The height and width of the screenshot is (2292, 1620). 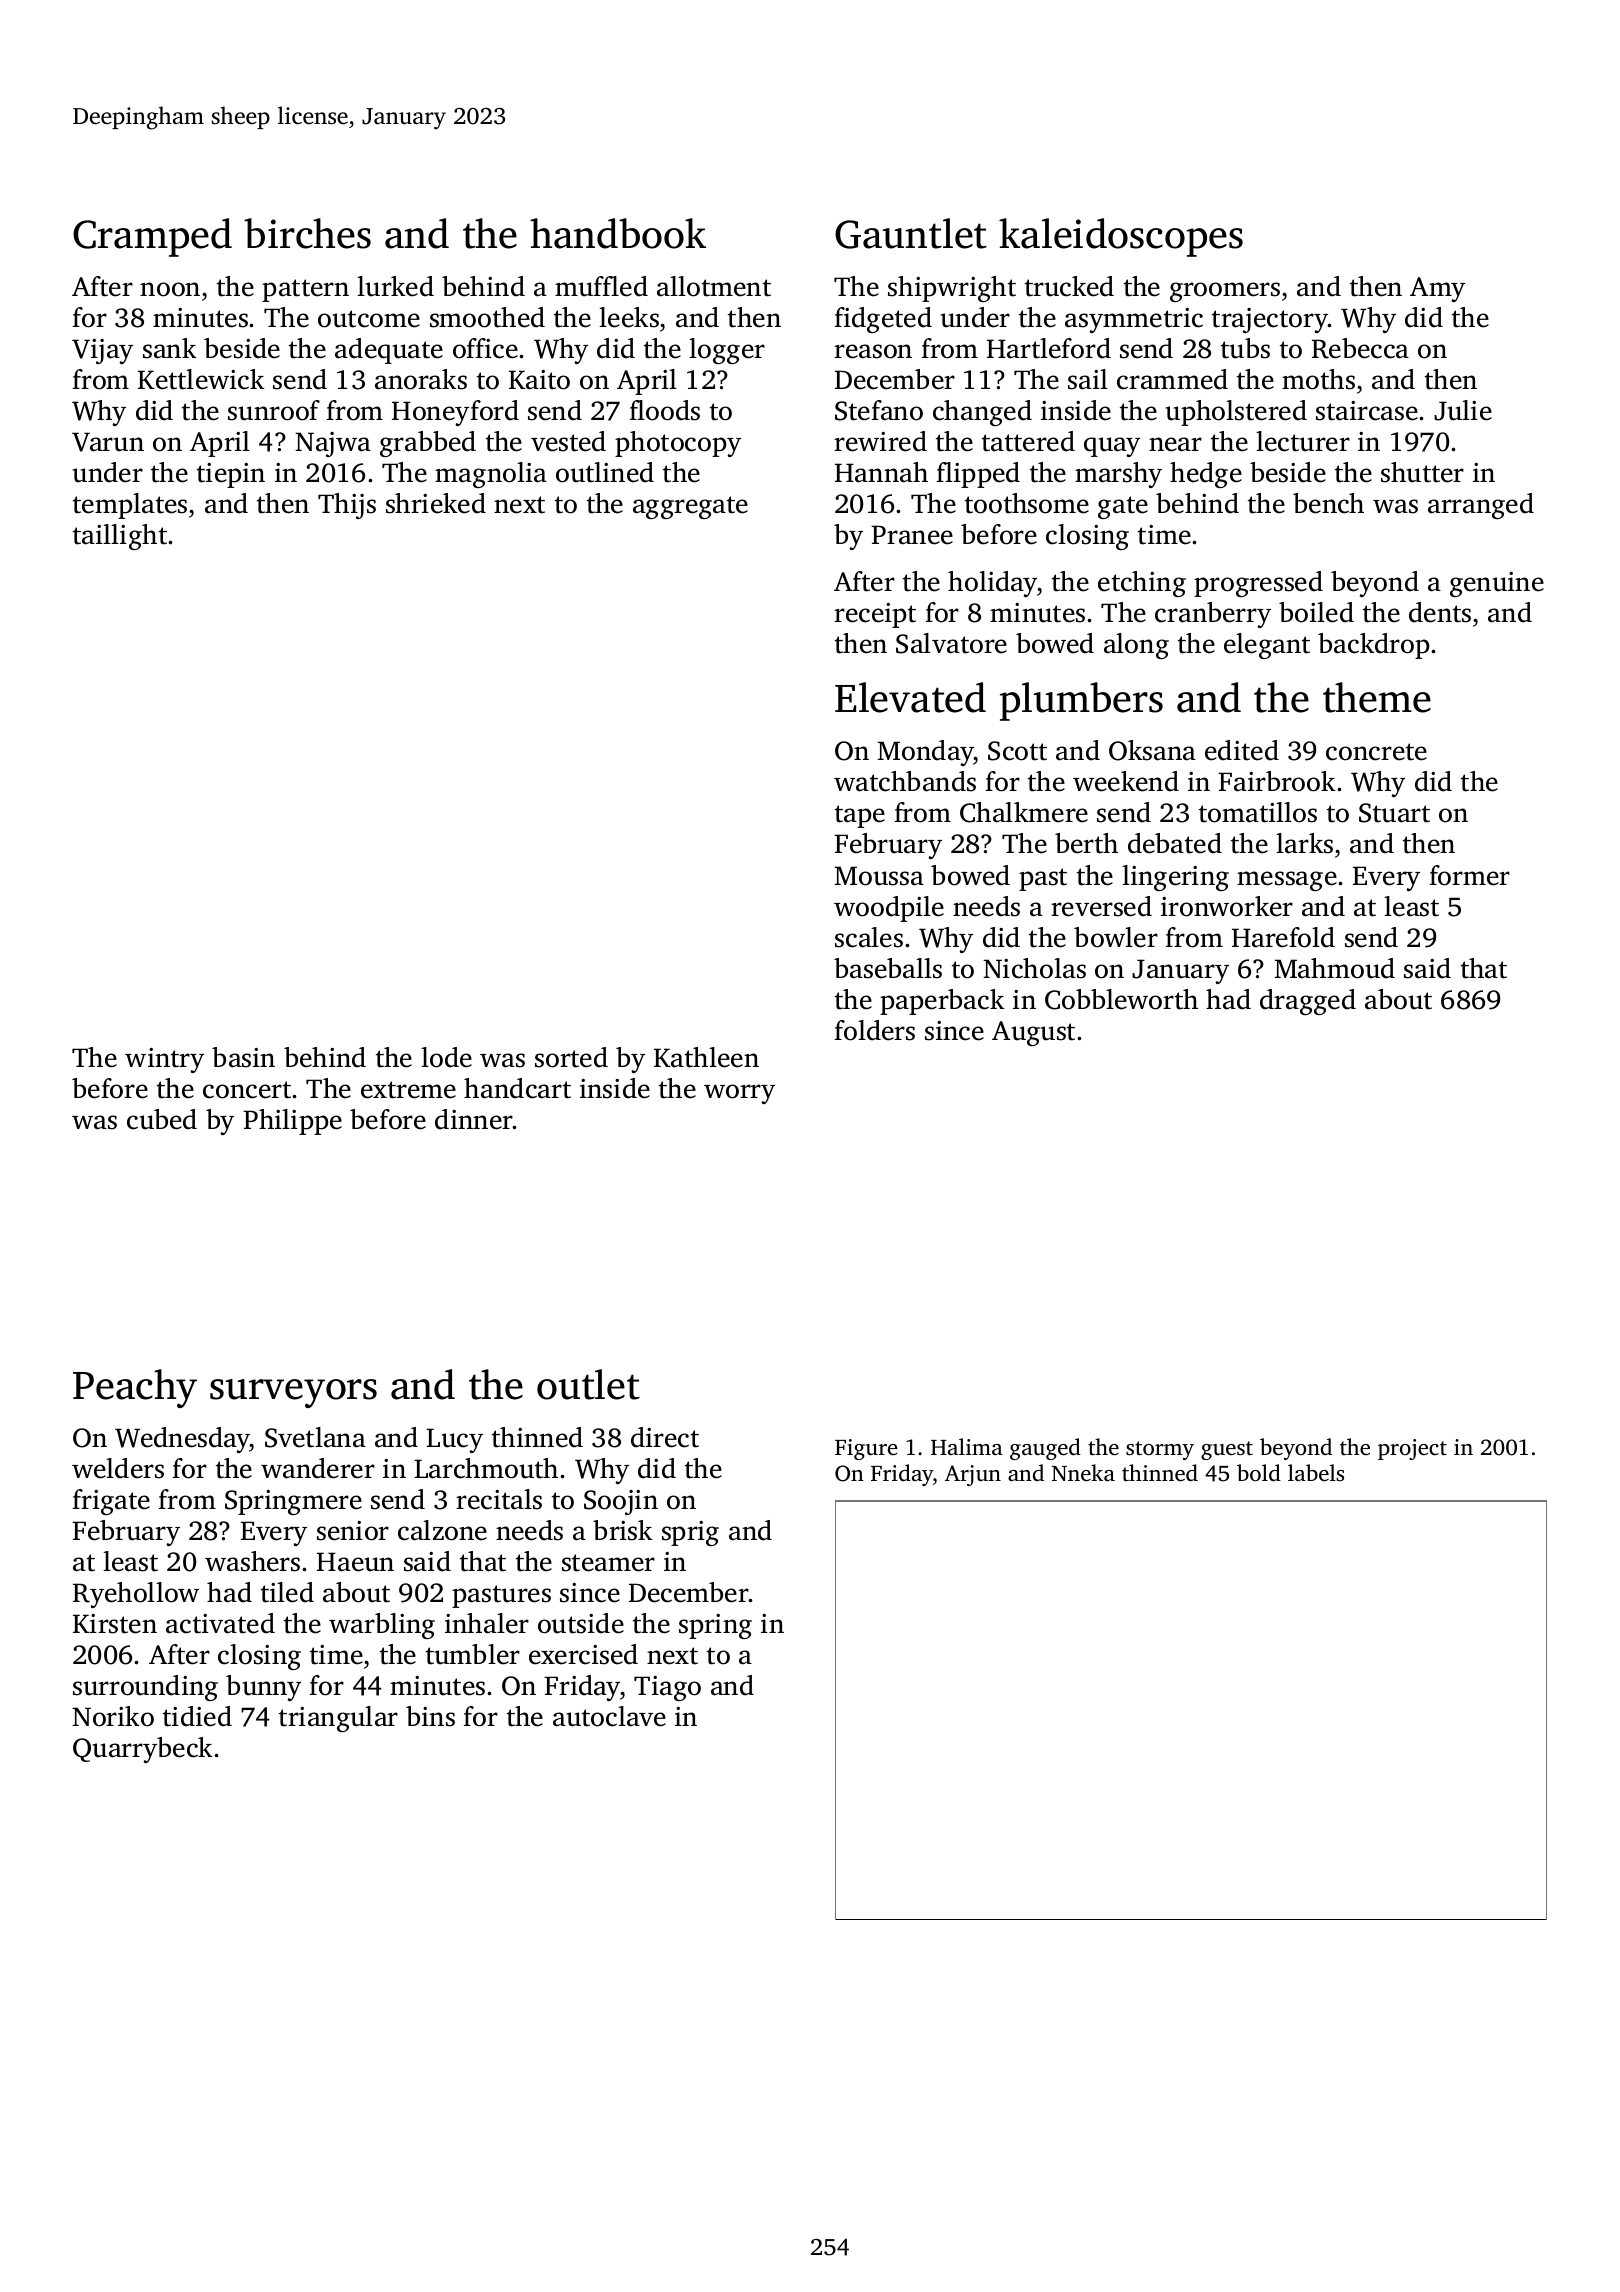 I want to click on Varun, so click(x=108, y=442).
